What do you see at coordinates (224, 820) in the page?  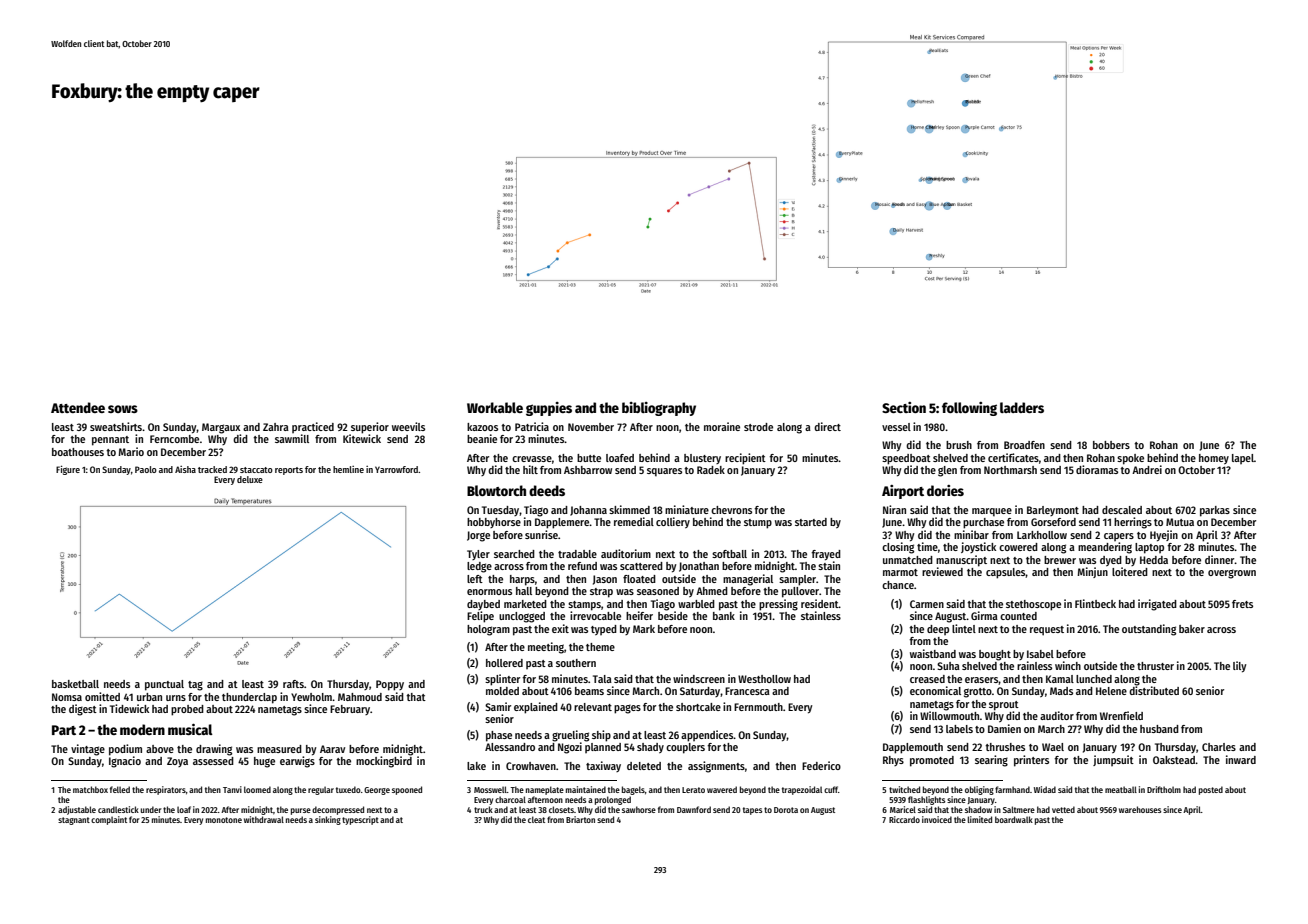 I see `monotone` at bounding box center [224, 820].
